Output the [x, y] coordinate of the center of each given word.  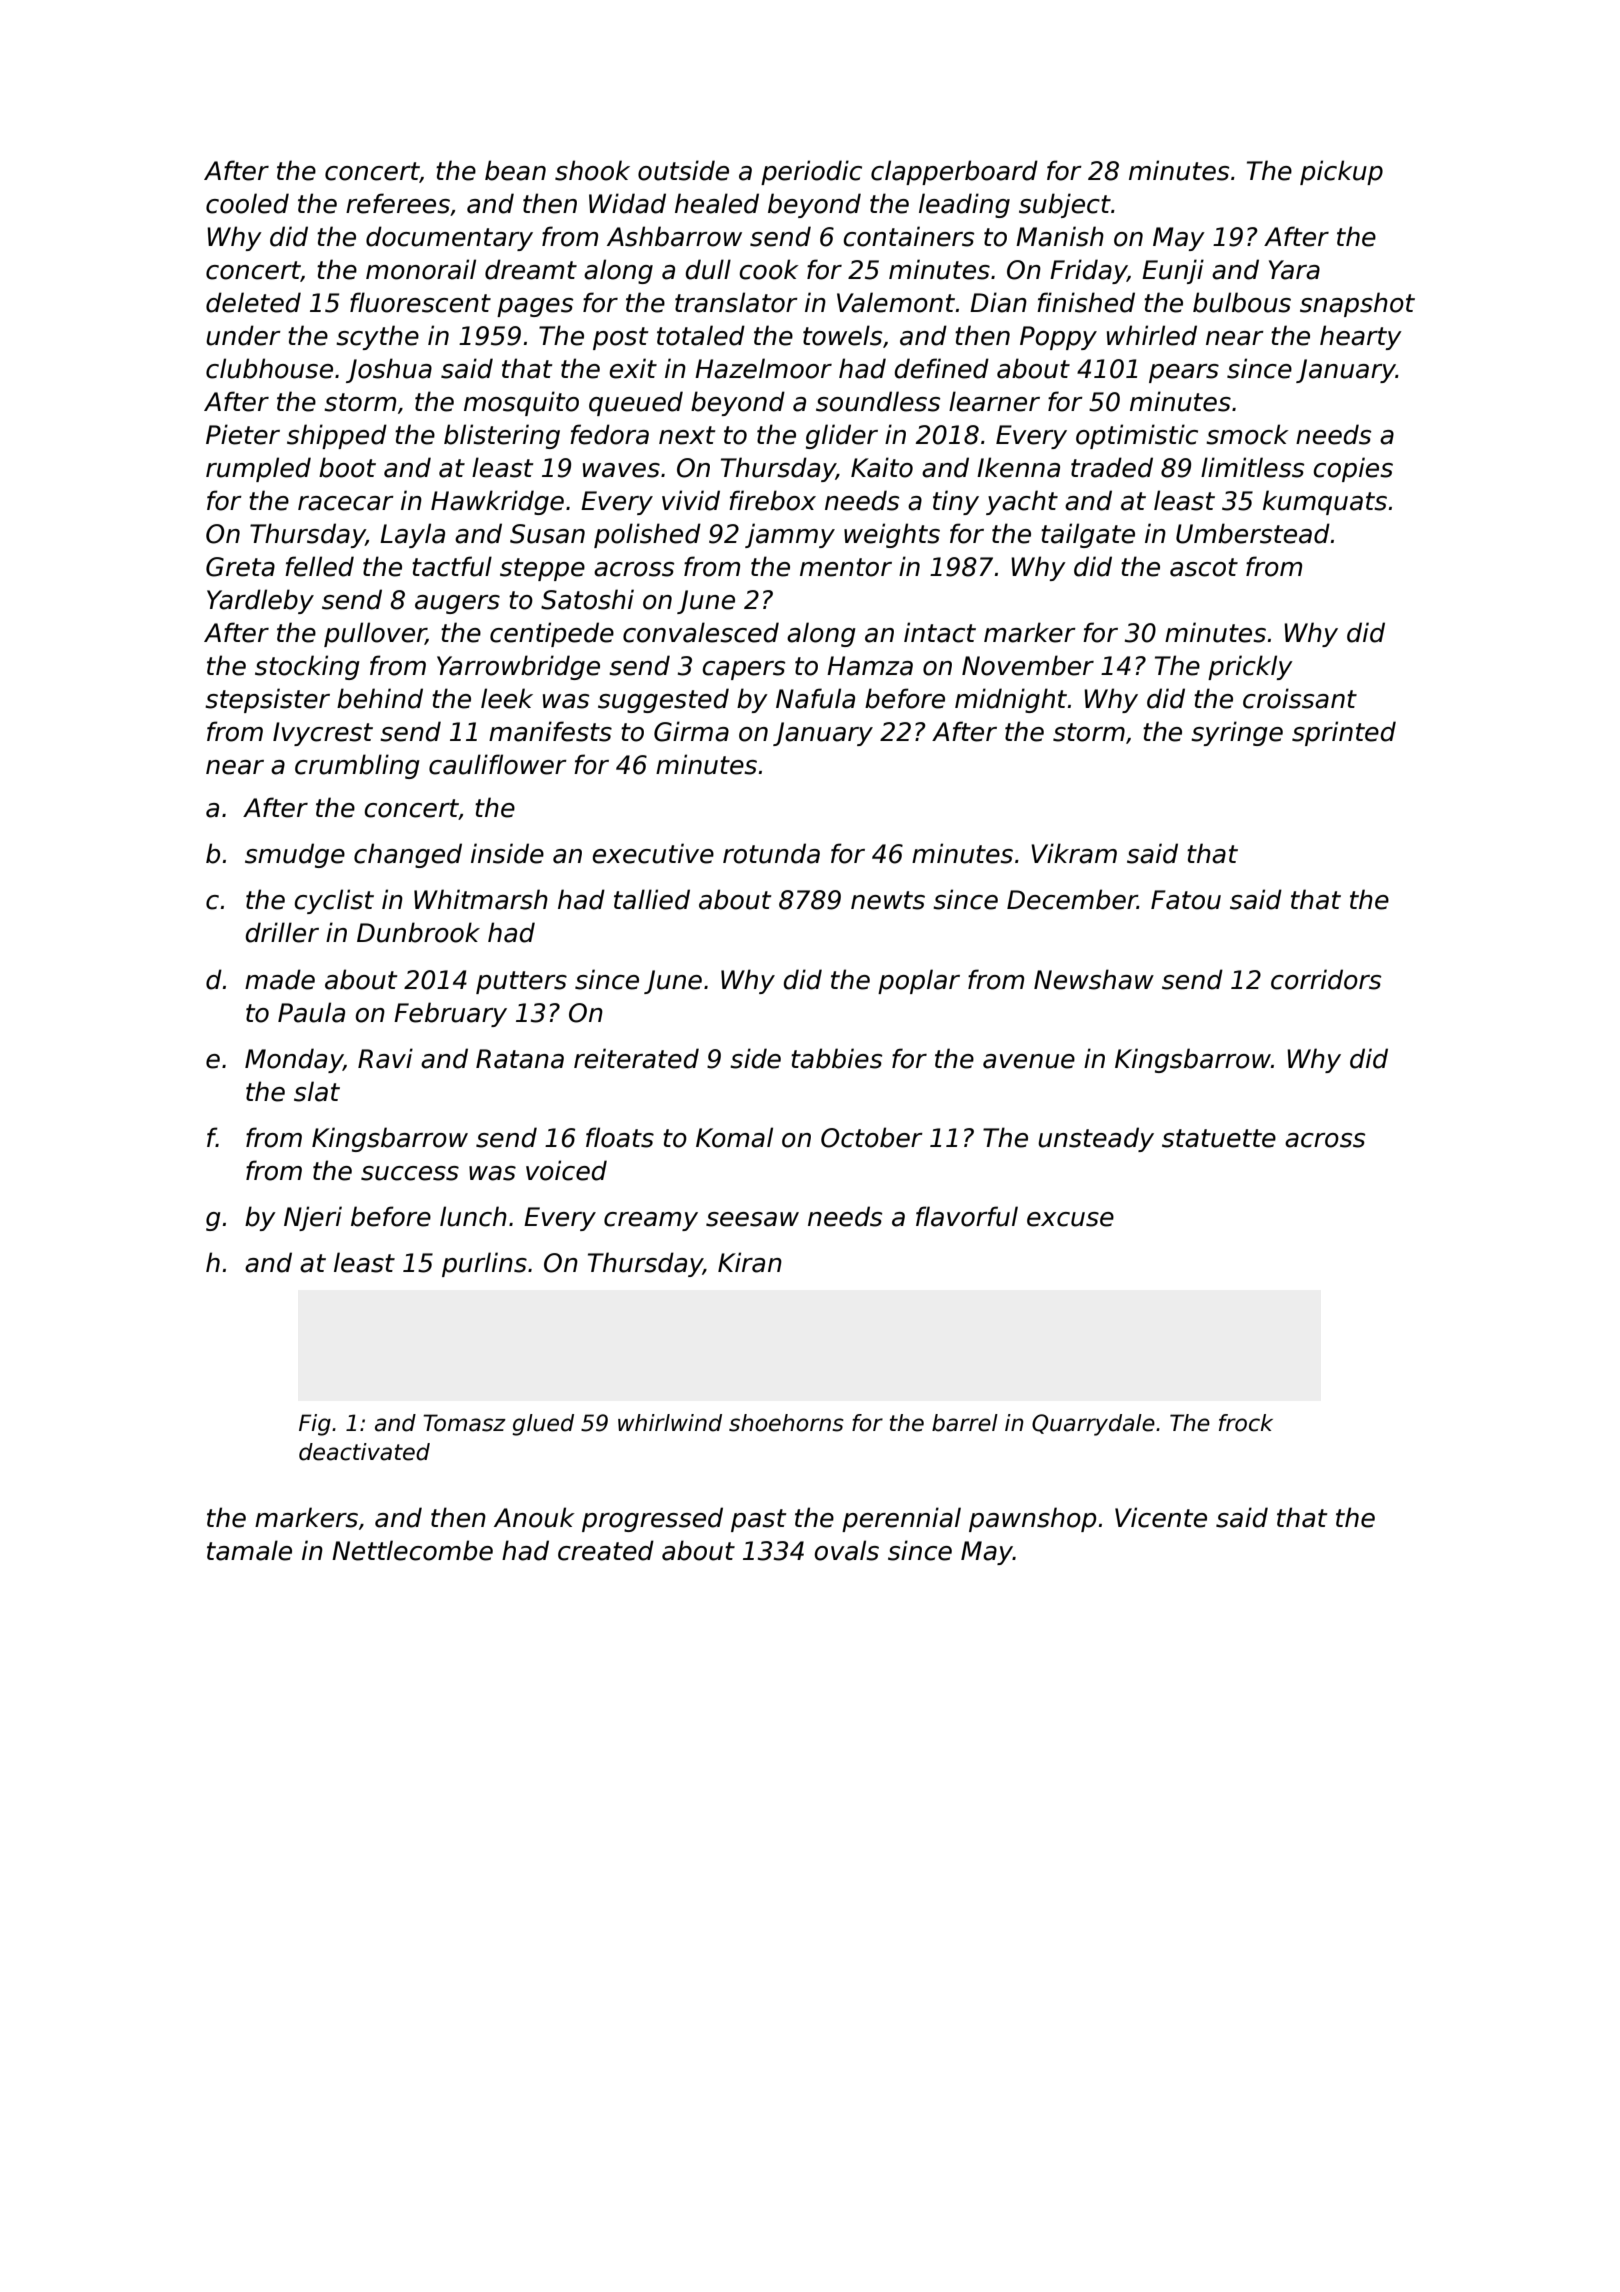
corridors [1326, 979]
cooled [247, 203]
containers [909, 236]
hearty [1361, 337]
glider [842, 436]
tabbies [837, 1058]
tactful [452, 566]
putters [521, 982]
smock [1247, 434]
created [606, 1550]
